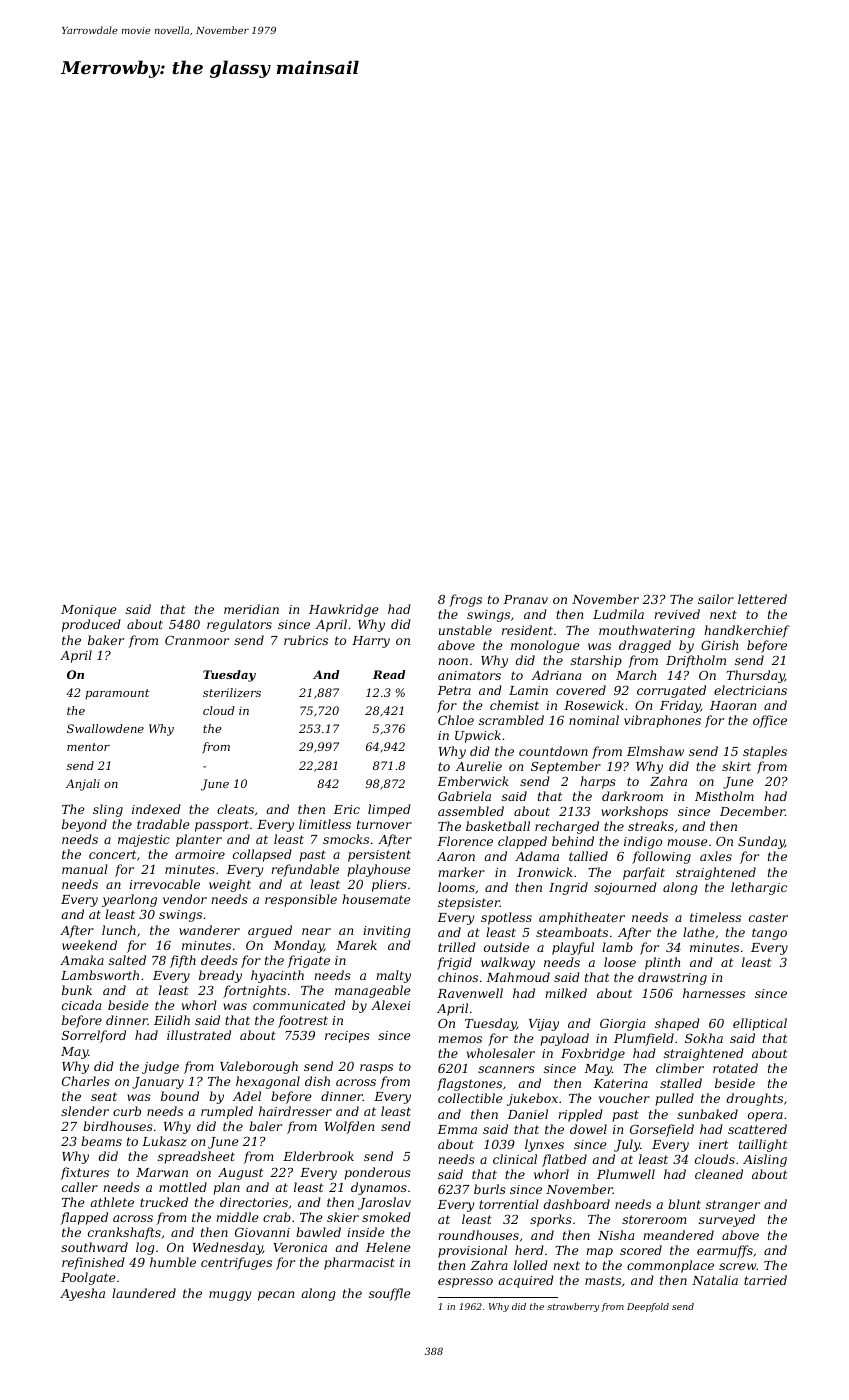 The width and height of the screenshot is (849, 1400). I want to click on flapped, so click(84, 1218).
